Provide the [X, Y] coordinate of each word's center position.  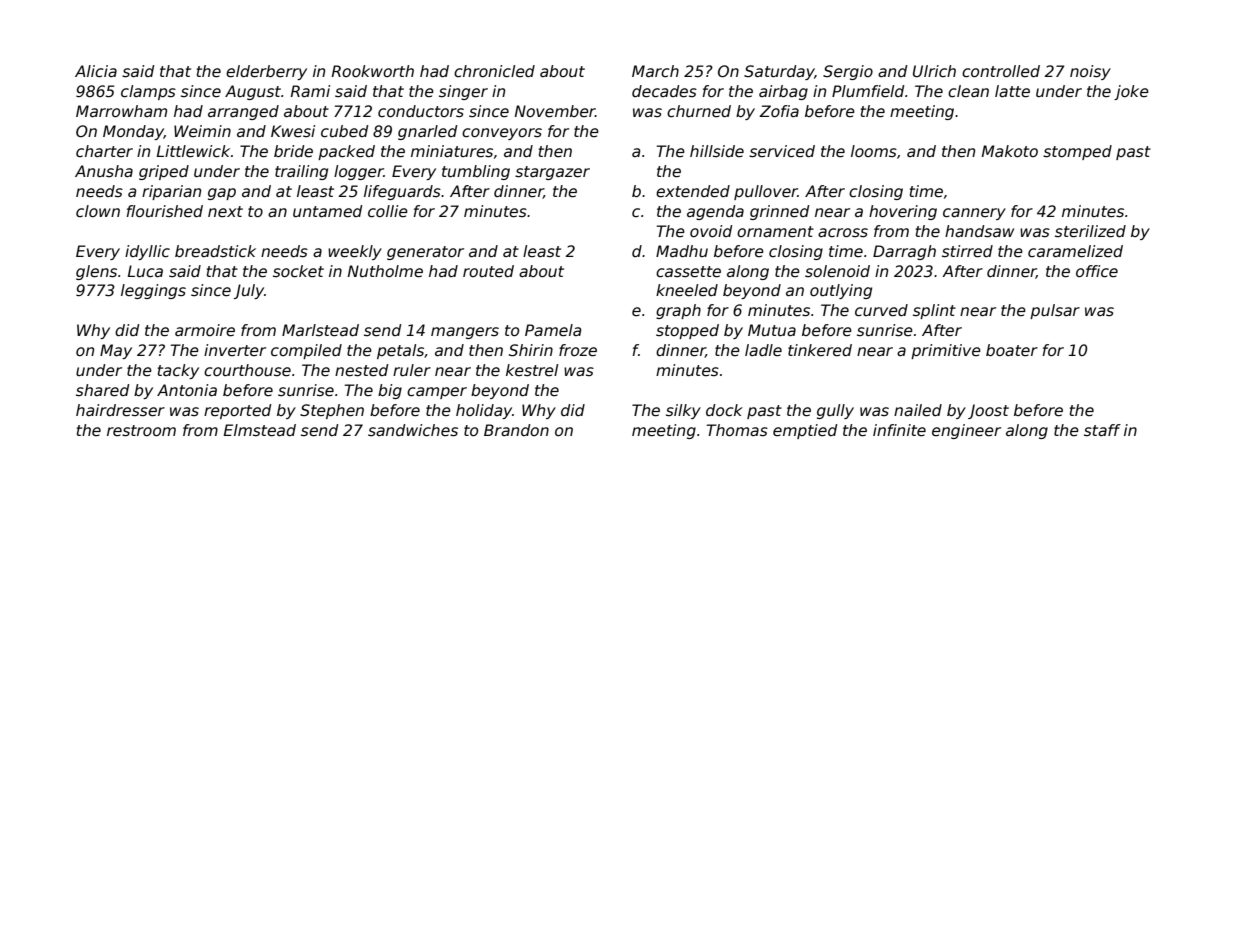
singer [463, 92]
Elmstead [260, 430]
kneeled [687, 290]
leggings [153, 291]
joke [1131, 92]
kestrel [532, 370]
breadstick [215, 251]
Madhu [682, 251]
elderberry [266, 72]
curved [881, 310]
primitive [946, 351]
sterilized [1090, 231]
